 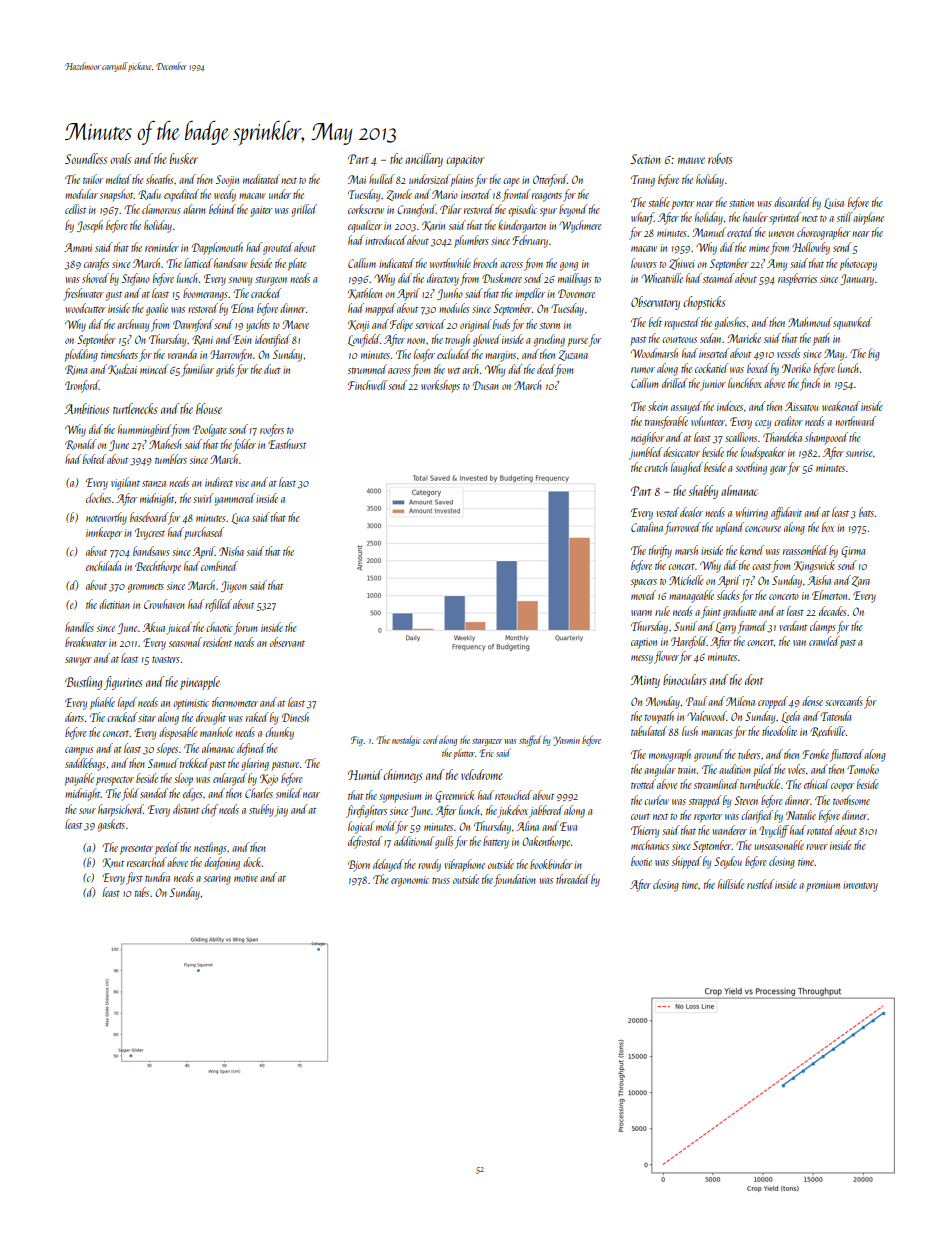 What do you see at coordinates (81, 444) in the page?
I see `Ronald` at bounding box center [81, 444].
